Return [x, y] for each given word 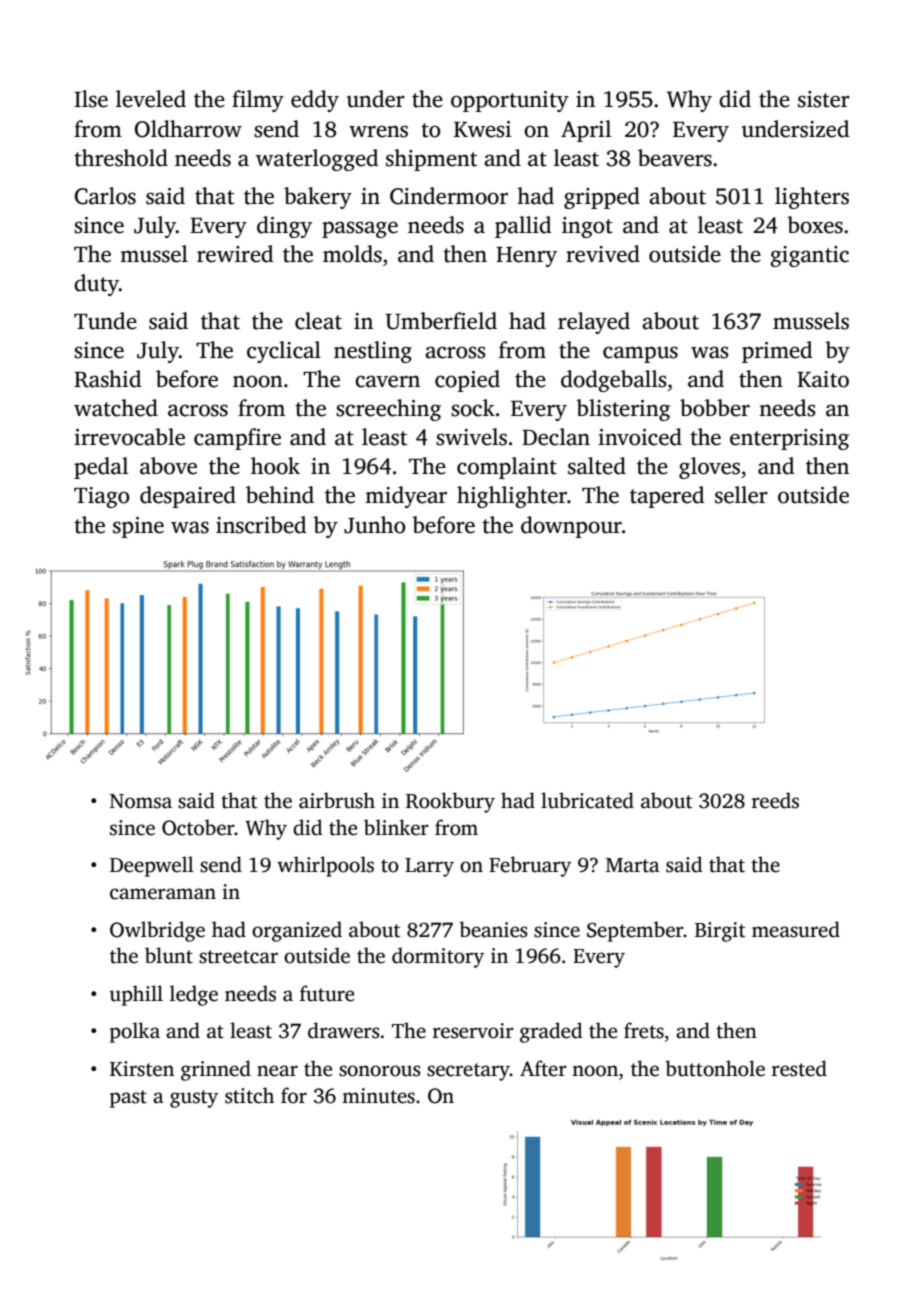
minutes [378, 1096]
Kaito [823, 379]
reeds [775, 800]
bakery [318, 198]
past [128, 1099]
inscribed [261, 525]
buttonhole [715, 1068]
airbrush [337, 800]
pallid [523, 227]
